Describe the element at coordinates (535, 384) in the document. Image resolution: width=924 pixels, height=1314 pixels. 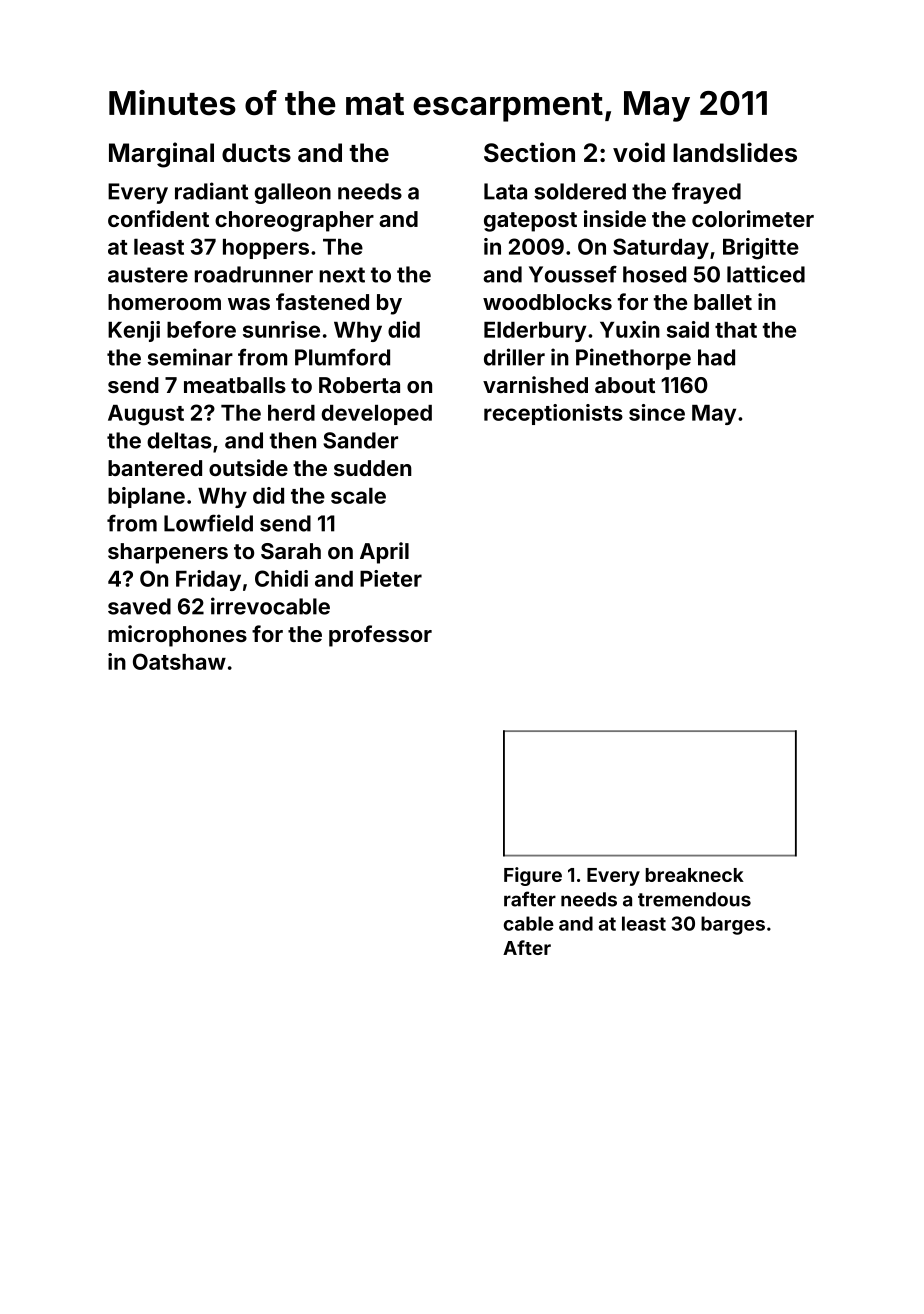
I see `varnished` at that location.
